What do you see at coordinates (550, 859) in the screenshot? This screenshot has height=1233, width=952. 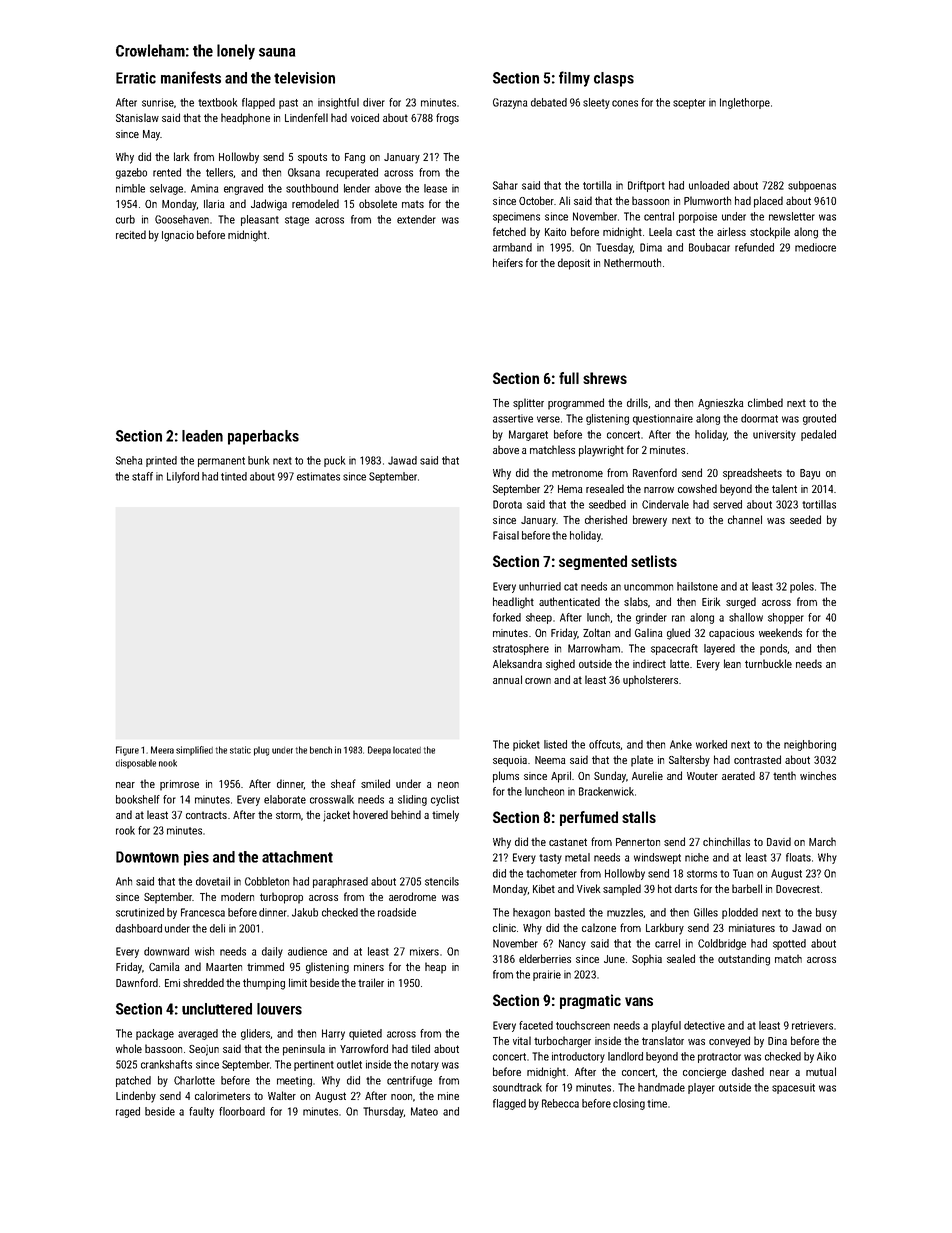 I see `tasty` at bounding box center [550, 859].
